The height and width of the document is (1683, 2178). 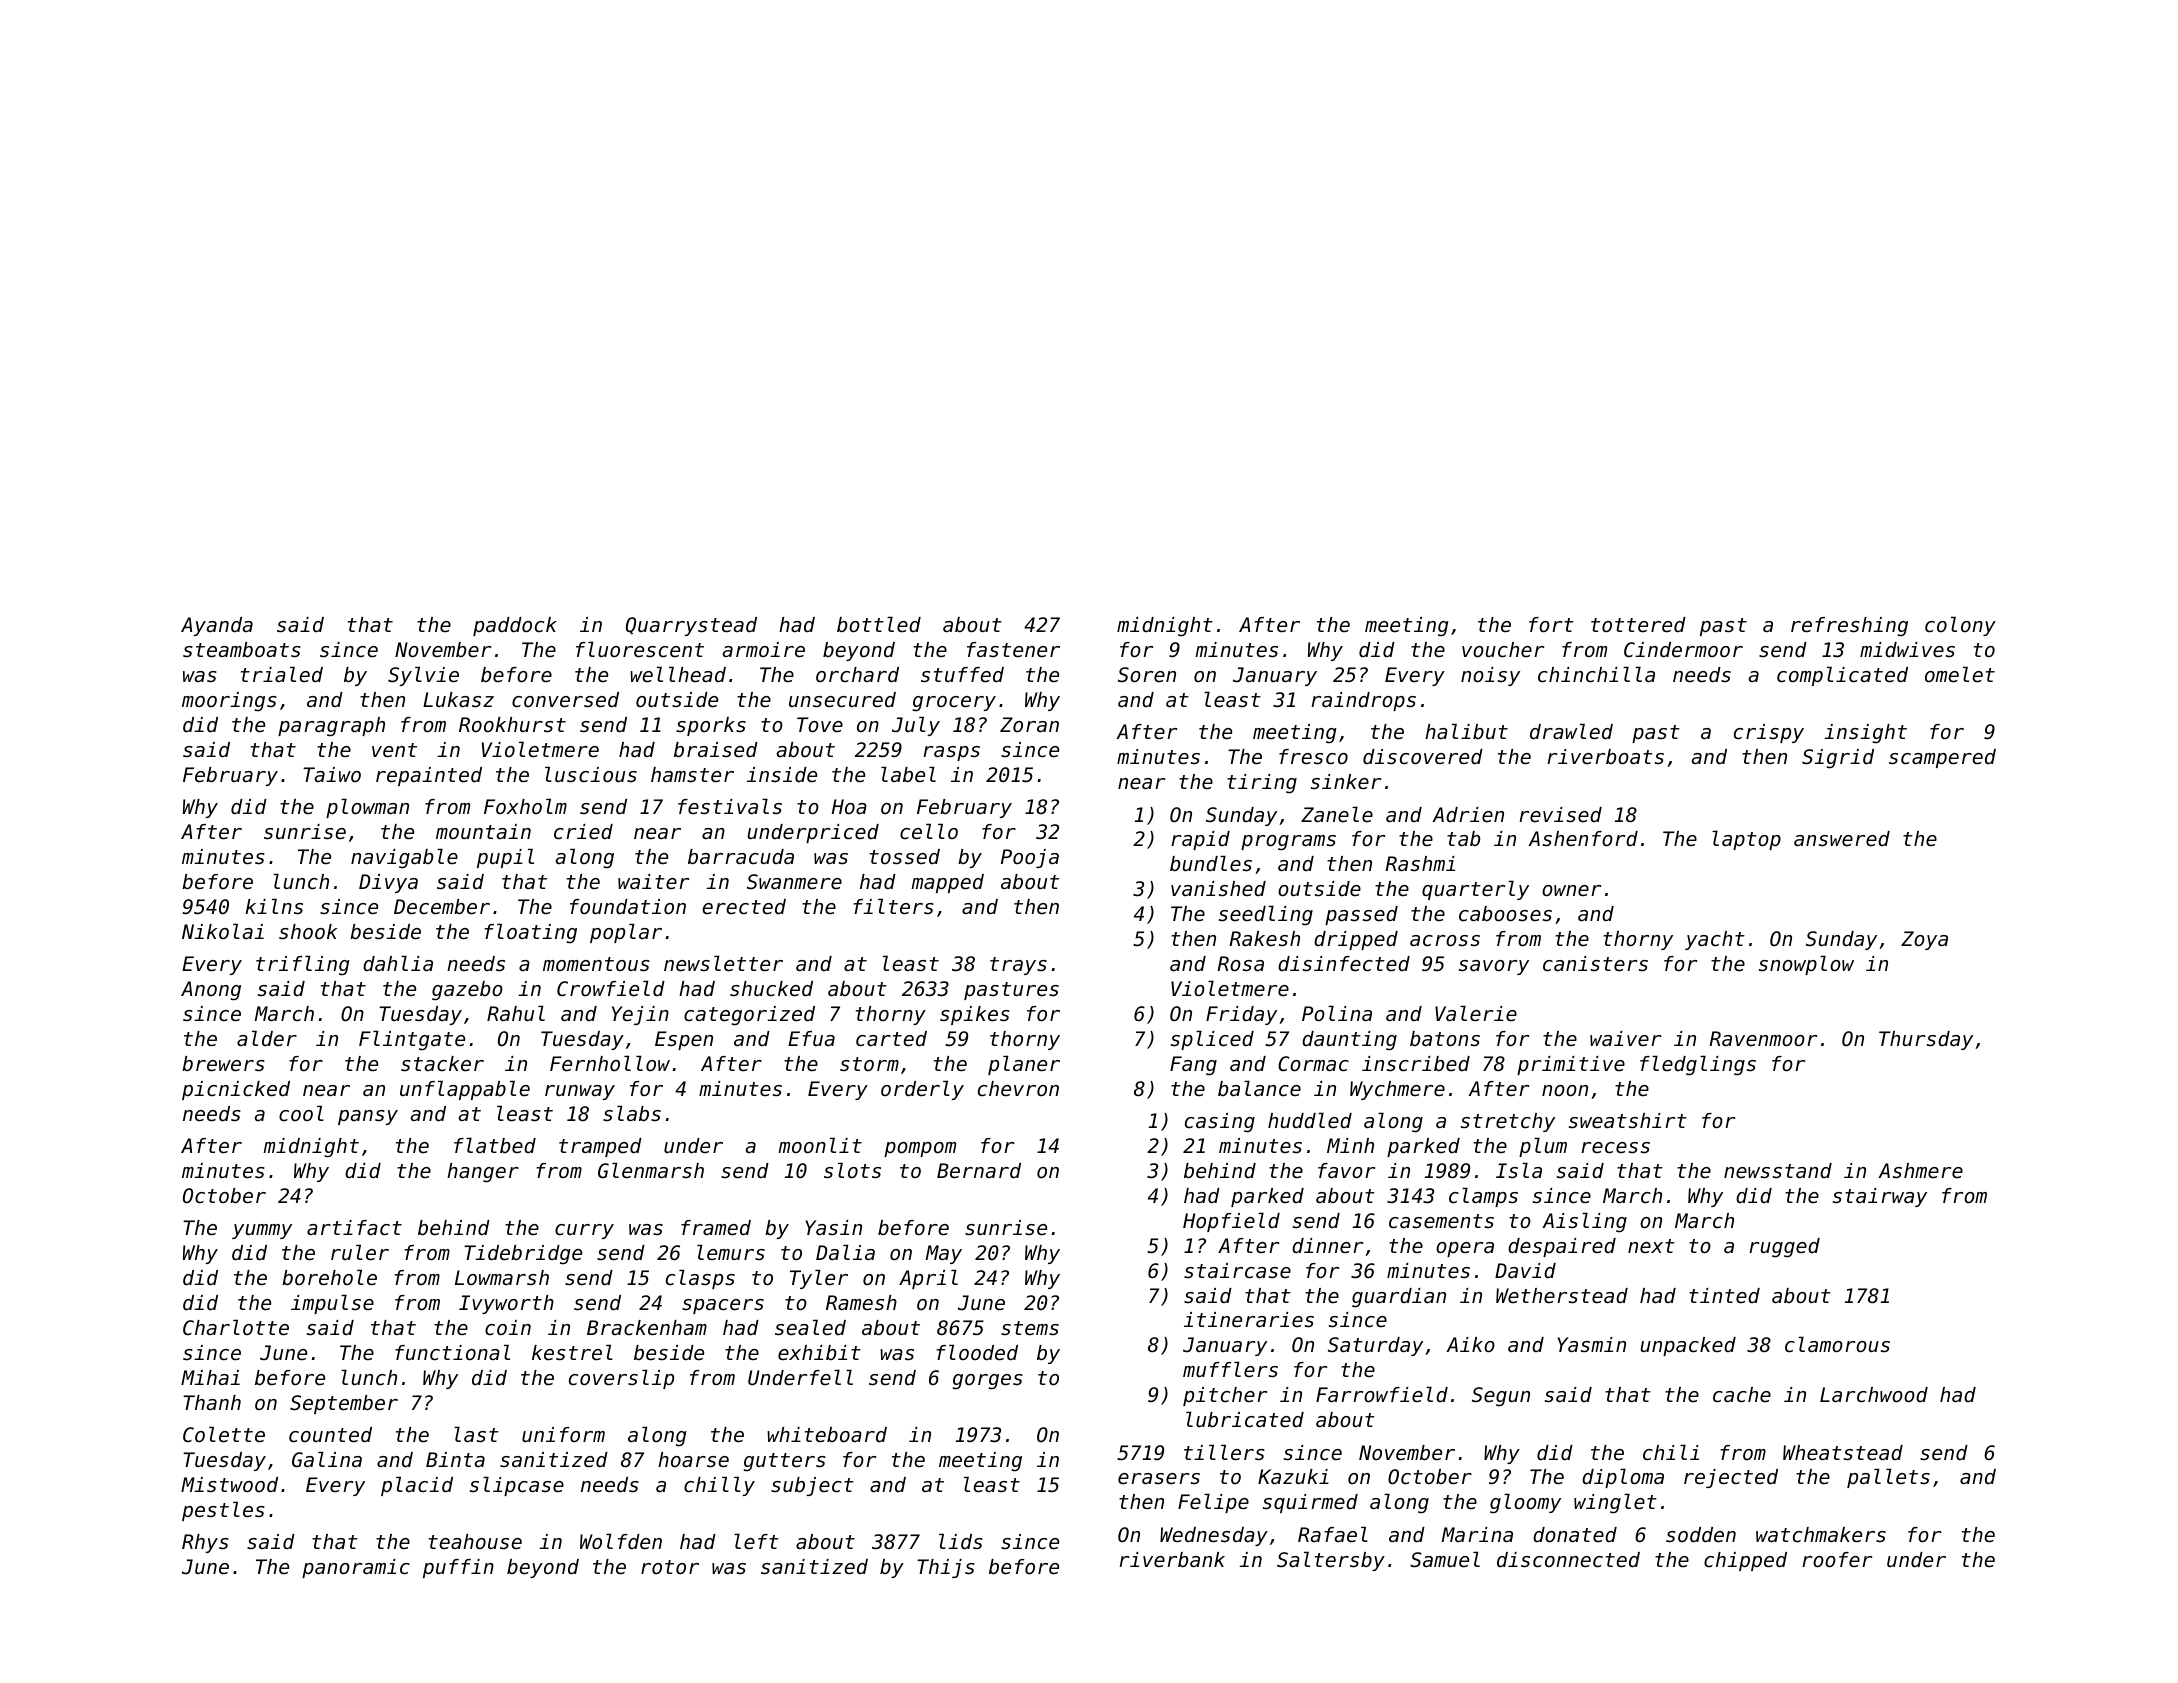 I want to click on yacht, so click(x=1715, y=940).
